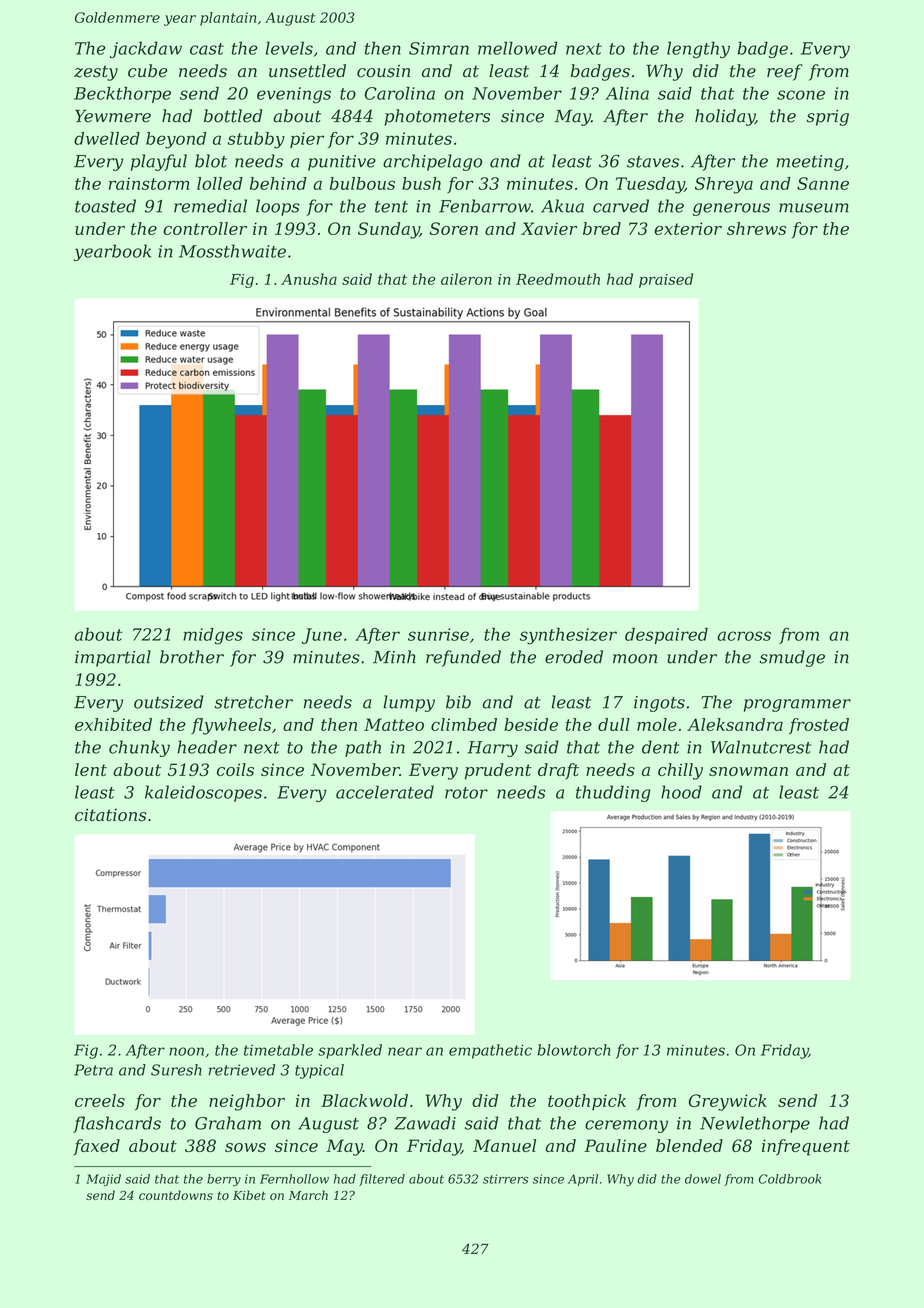 The image size is (924, 1308). I want to click on dowel, so click(703, 1179).
